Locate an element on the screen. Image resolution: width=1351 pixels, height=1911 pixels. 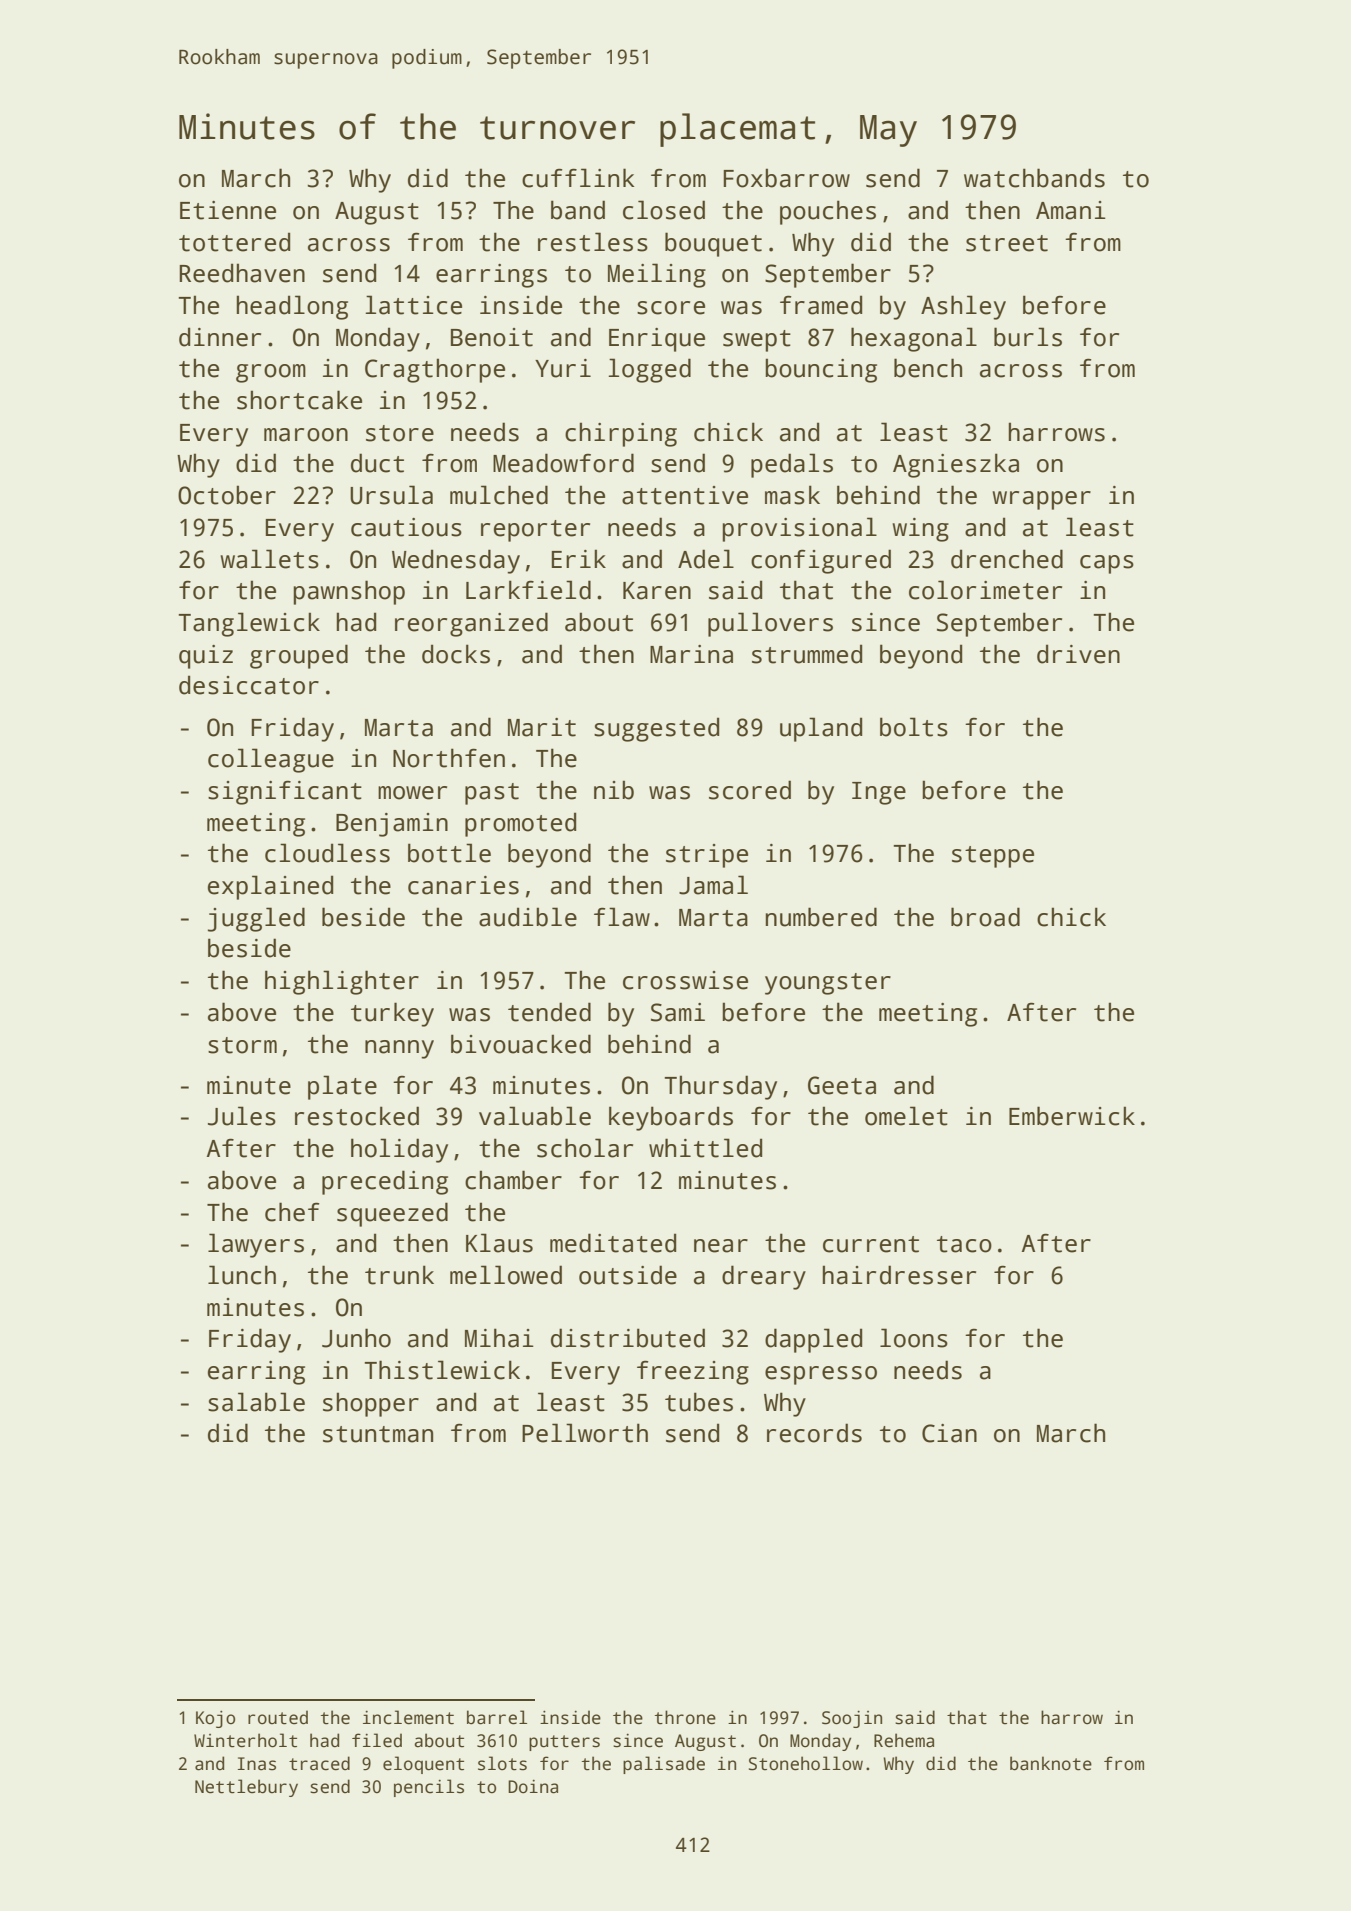
Cian is located at coordinates (949, 1433).
